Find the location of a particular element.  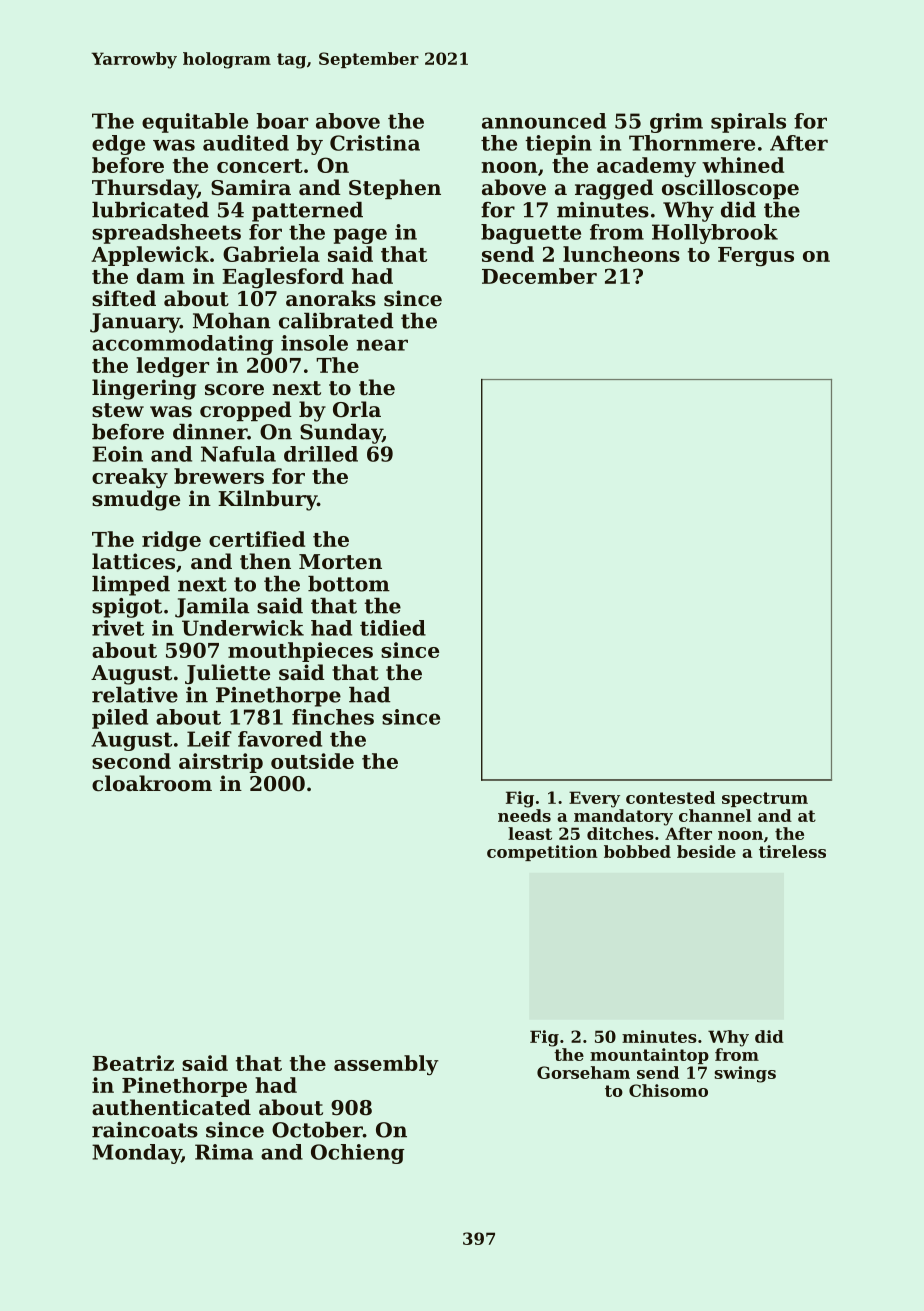

Ochieng is located at coordinates (358, 1154).
